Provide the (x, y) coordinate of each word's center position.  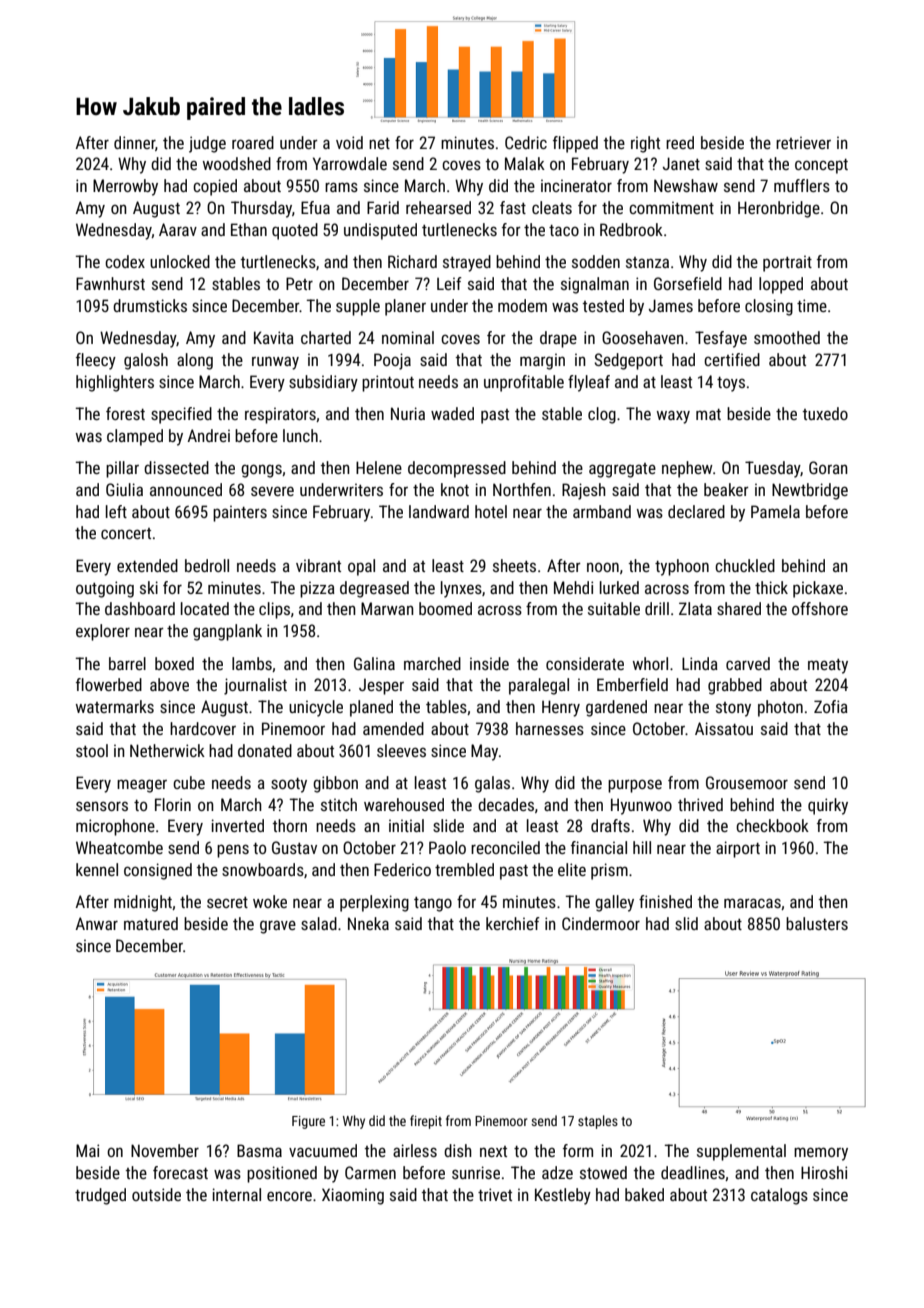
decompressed (457, 469)
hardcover (203, 728)
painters (240, 513)
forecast (180, 1172)
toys (731, 384)
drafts (610, 825)
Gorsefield (688, 283)
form (578, 1150)
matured (151, 923)
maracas (752, 903)
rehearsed (438, 207)
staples (598, 1122)
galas (492, 784)
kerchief (513, 923)
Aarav (178, 229)
